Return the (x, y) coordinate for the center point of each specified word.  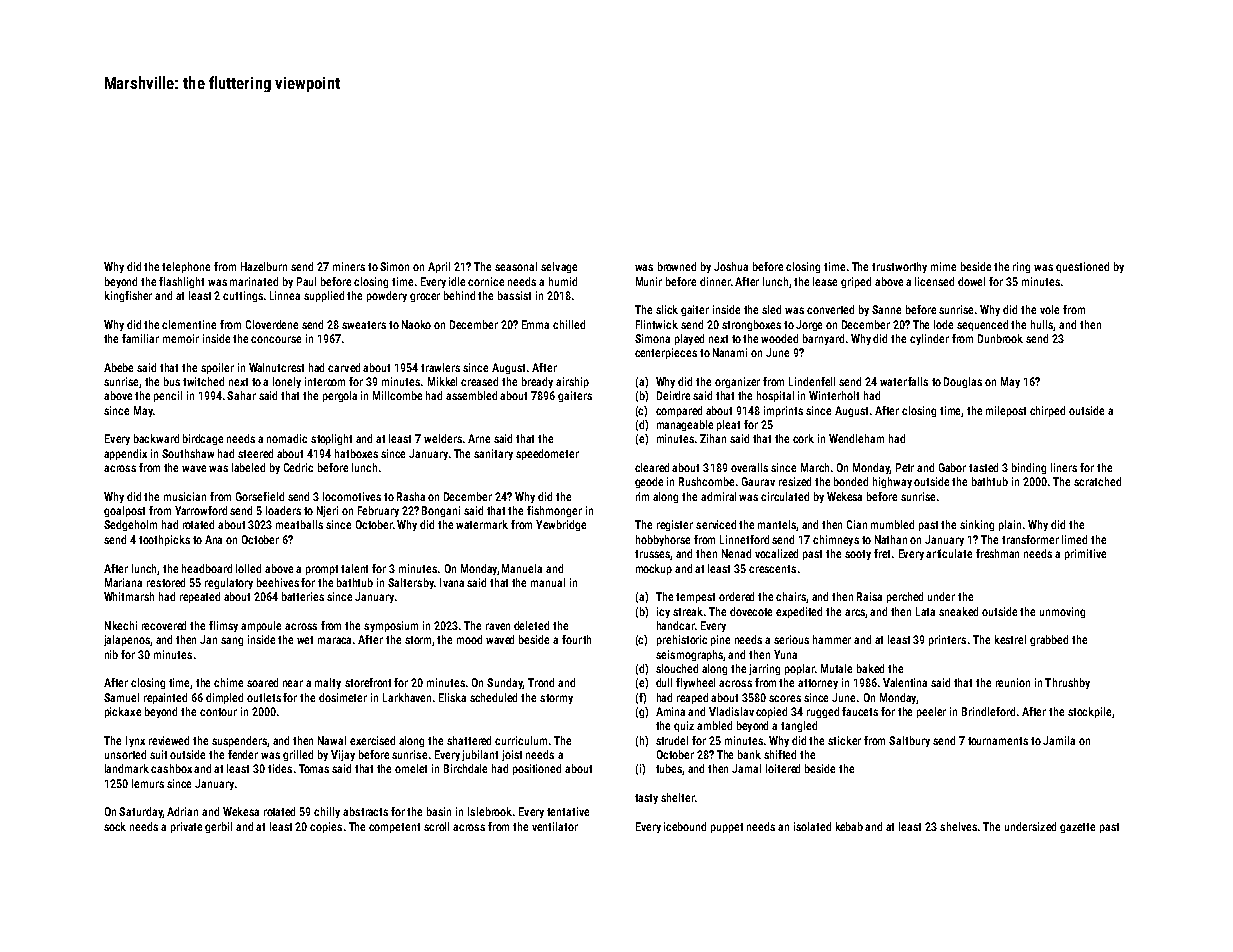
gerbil (218, 827)
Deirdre (673, 395)
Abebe (118, 367)
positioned (537, 769)
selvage (559, 267)
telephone (186, 267)
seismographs (690, 655)
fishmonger (554, 511)
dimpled (224, 698)
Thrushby (1067, 683)
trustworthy (899, 267)
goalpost (124, 511)
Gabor (952, 467)
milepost (1006, 411)
